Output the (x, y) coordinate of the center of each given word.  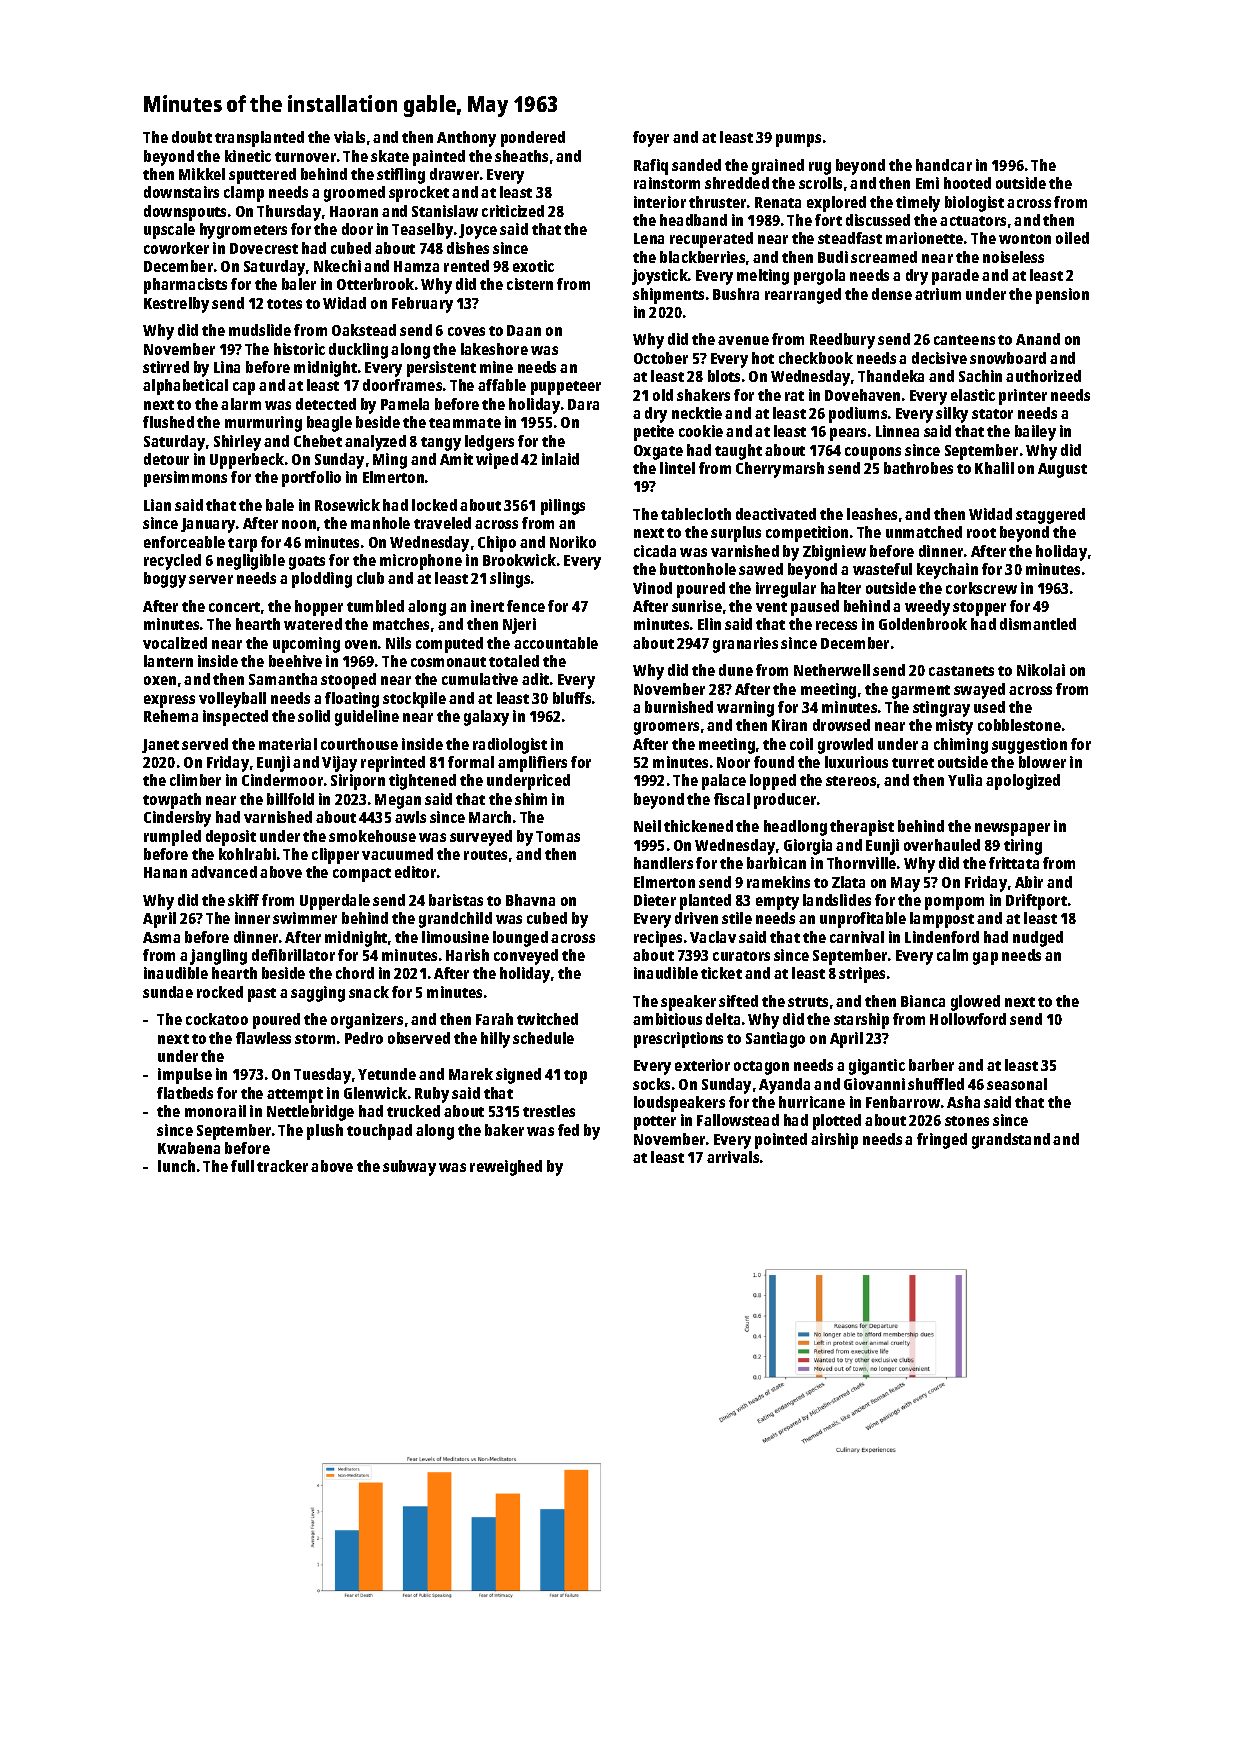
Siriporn (358, 782)
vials (349, 137)
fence (526, 606)
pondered (533, 139)
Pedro (364, 1038)
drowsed (841, 725)
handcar (944, 165)
